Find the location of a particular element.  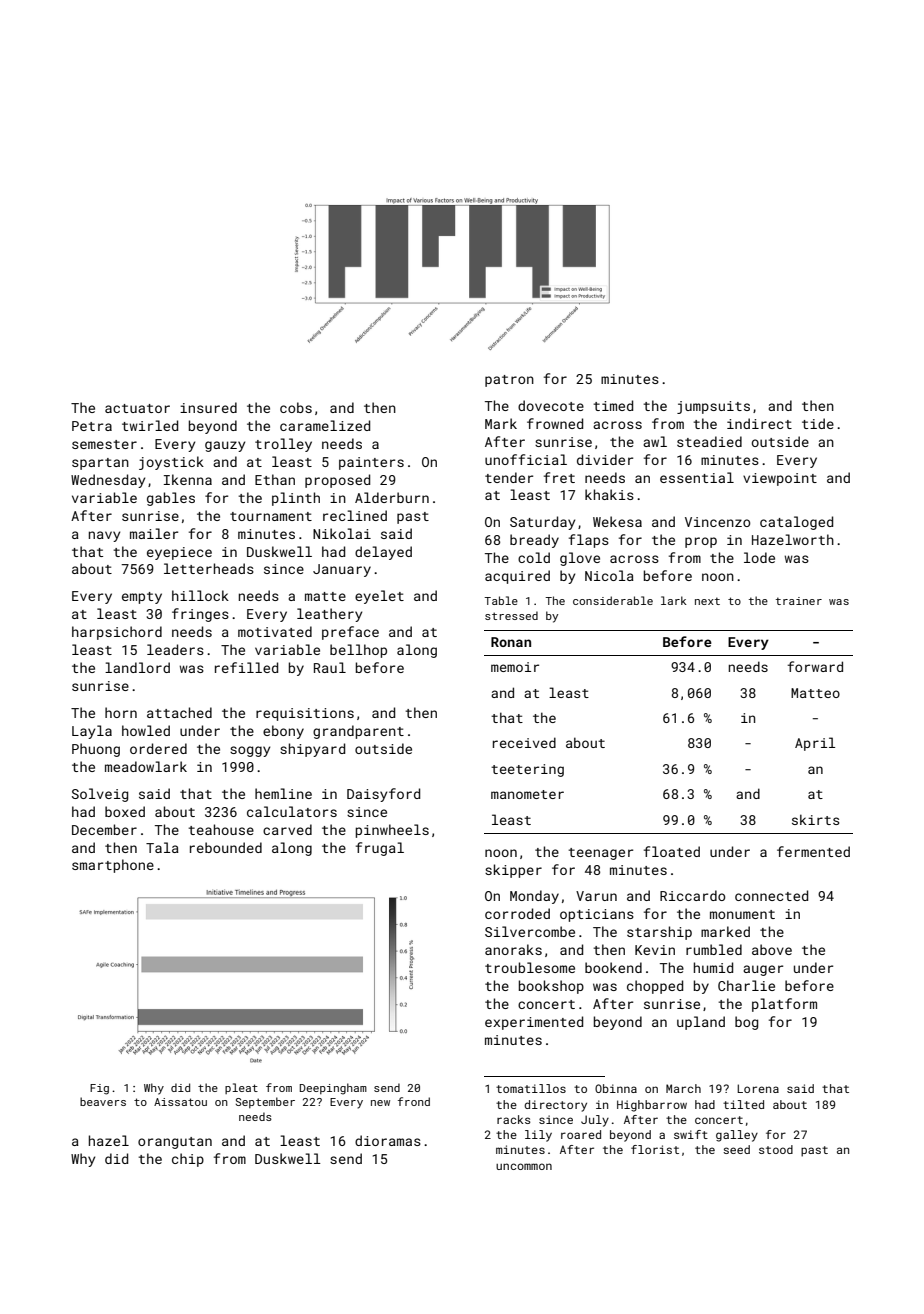

skirts is located at coordinates (815, 819).
